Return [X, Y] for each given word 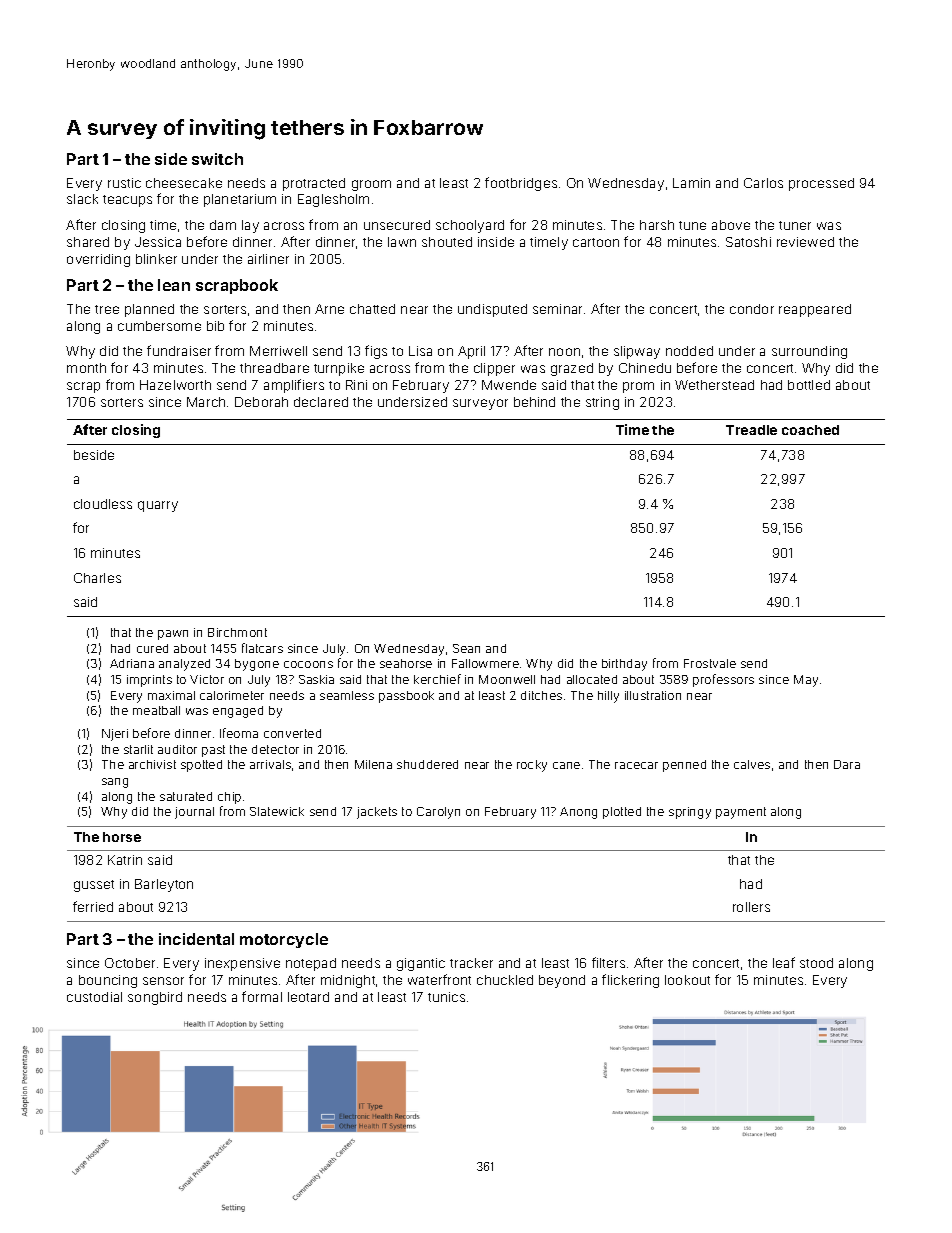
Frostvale [710, 663]
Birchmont [237, 632]
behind [534, 402]
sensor [163, 981]
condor [752, 309]
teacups [127, 201]
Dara [847, 764]
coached [810, 430]
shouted [447, 242]
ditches [541, 695]
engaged [238, 712]
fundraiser [179, 350]
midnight [348, 981]
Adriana [132, 663]
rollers [751, 907]
